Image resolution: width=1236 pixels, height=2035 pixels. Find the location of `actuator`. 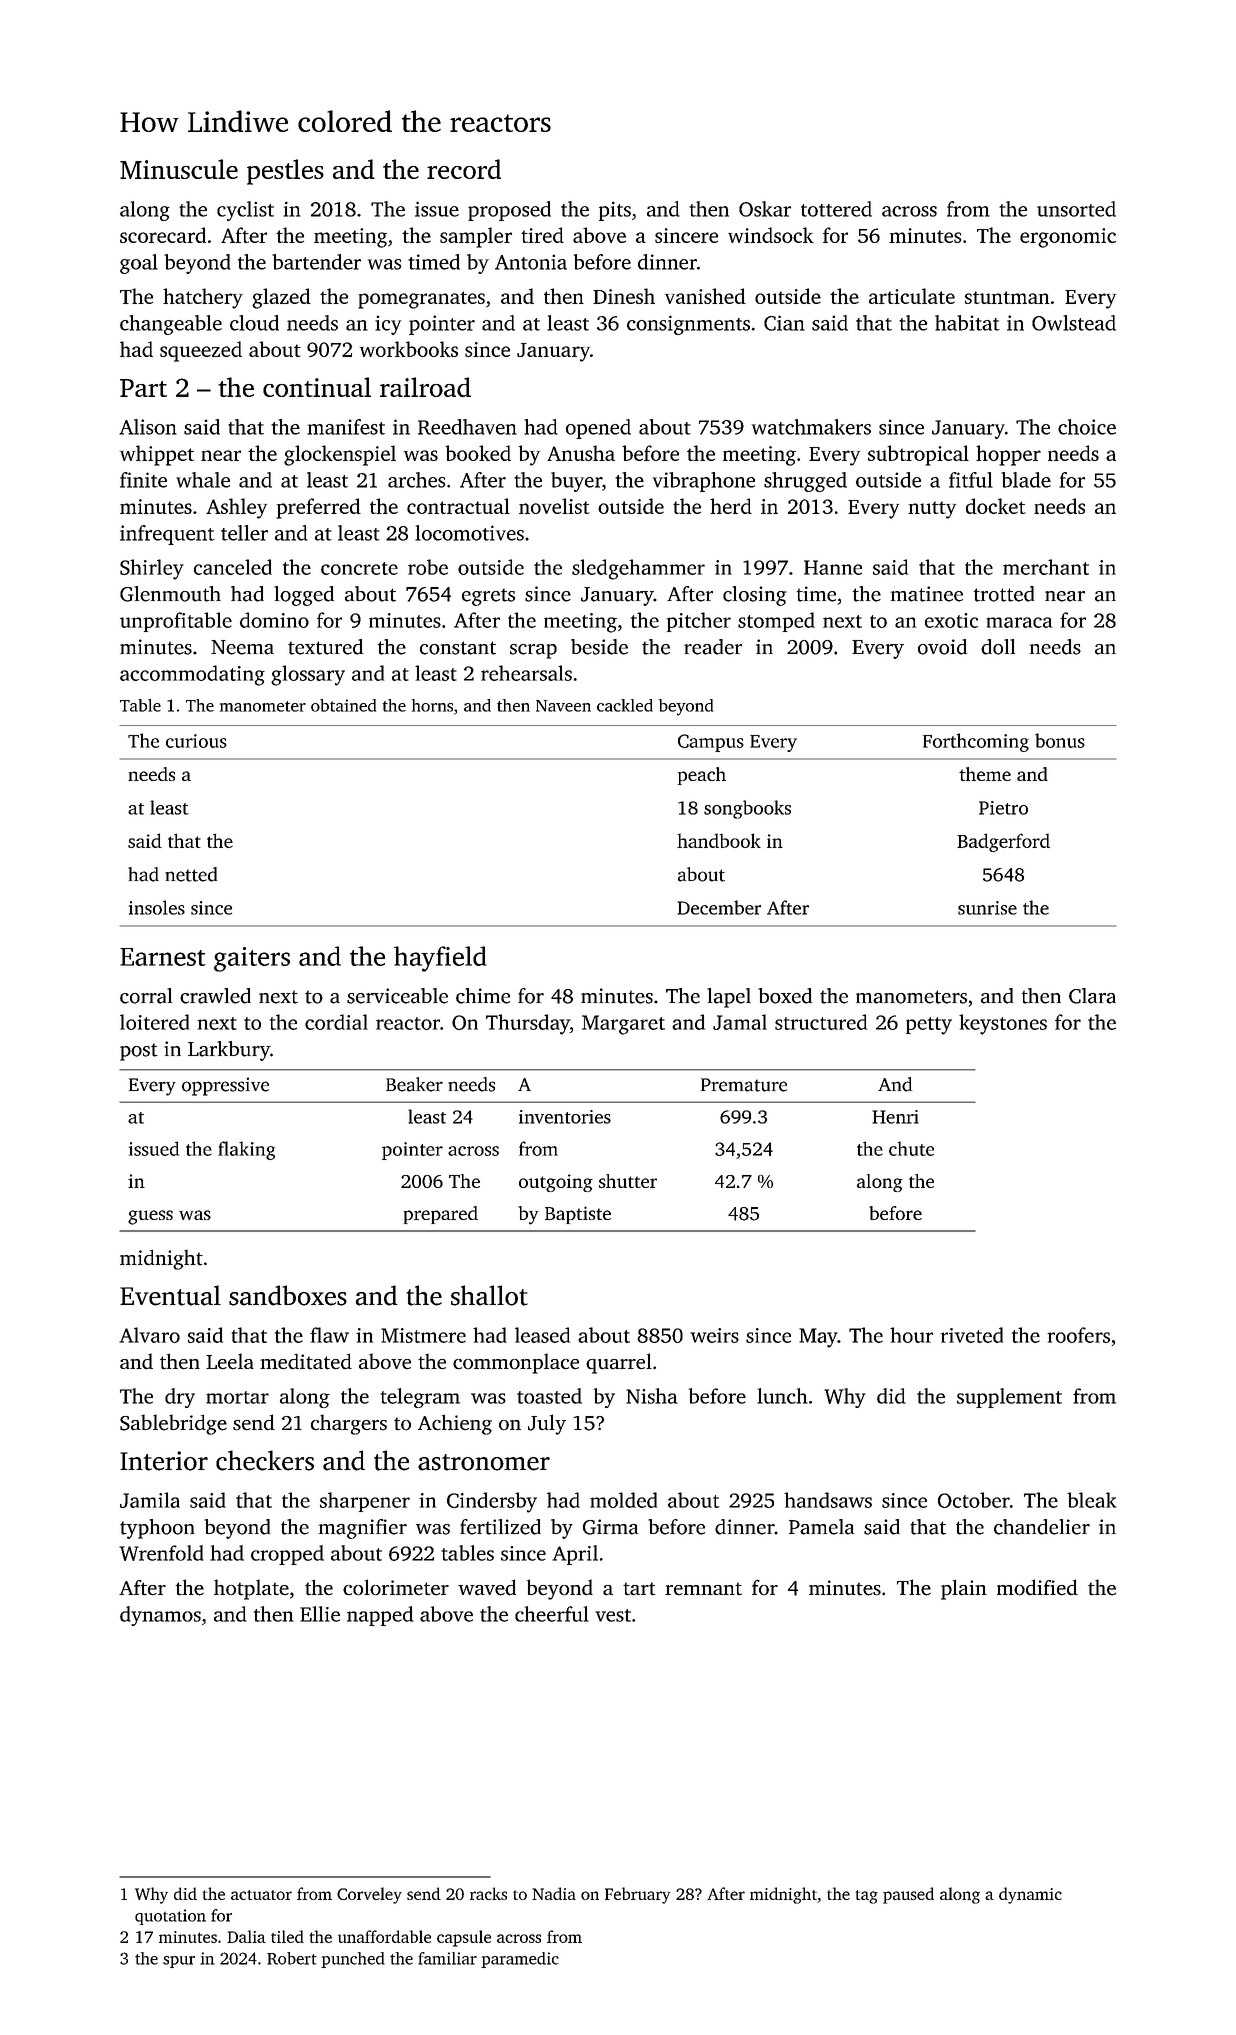

actuator is located at coordinates (261, 1895).
